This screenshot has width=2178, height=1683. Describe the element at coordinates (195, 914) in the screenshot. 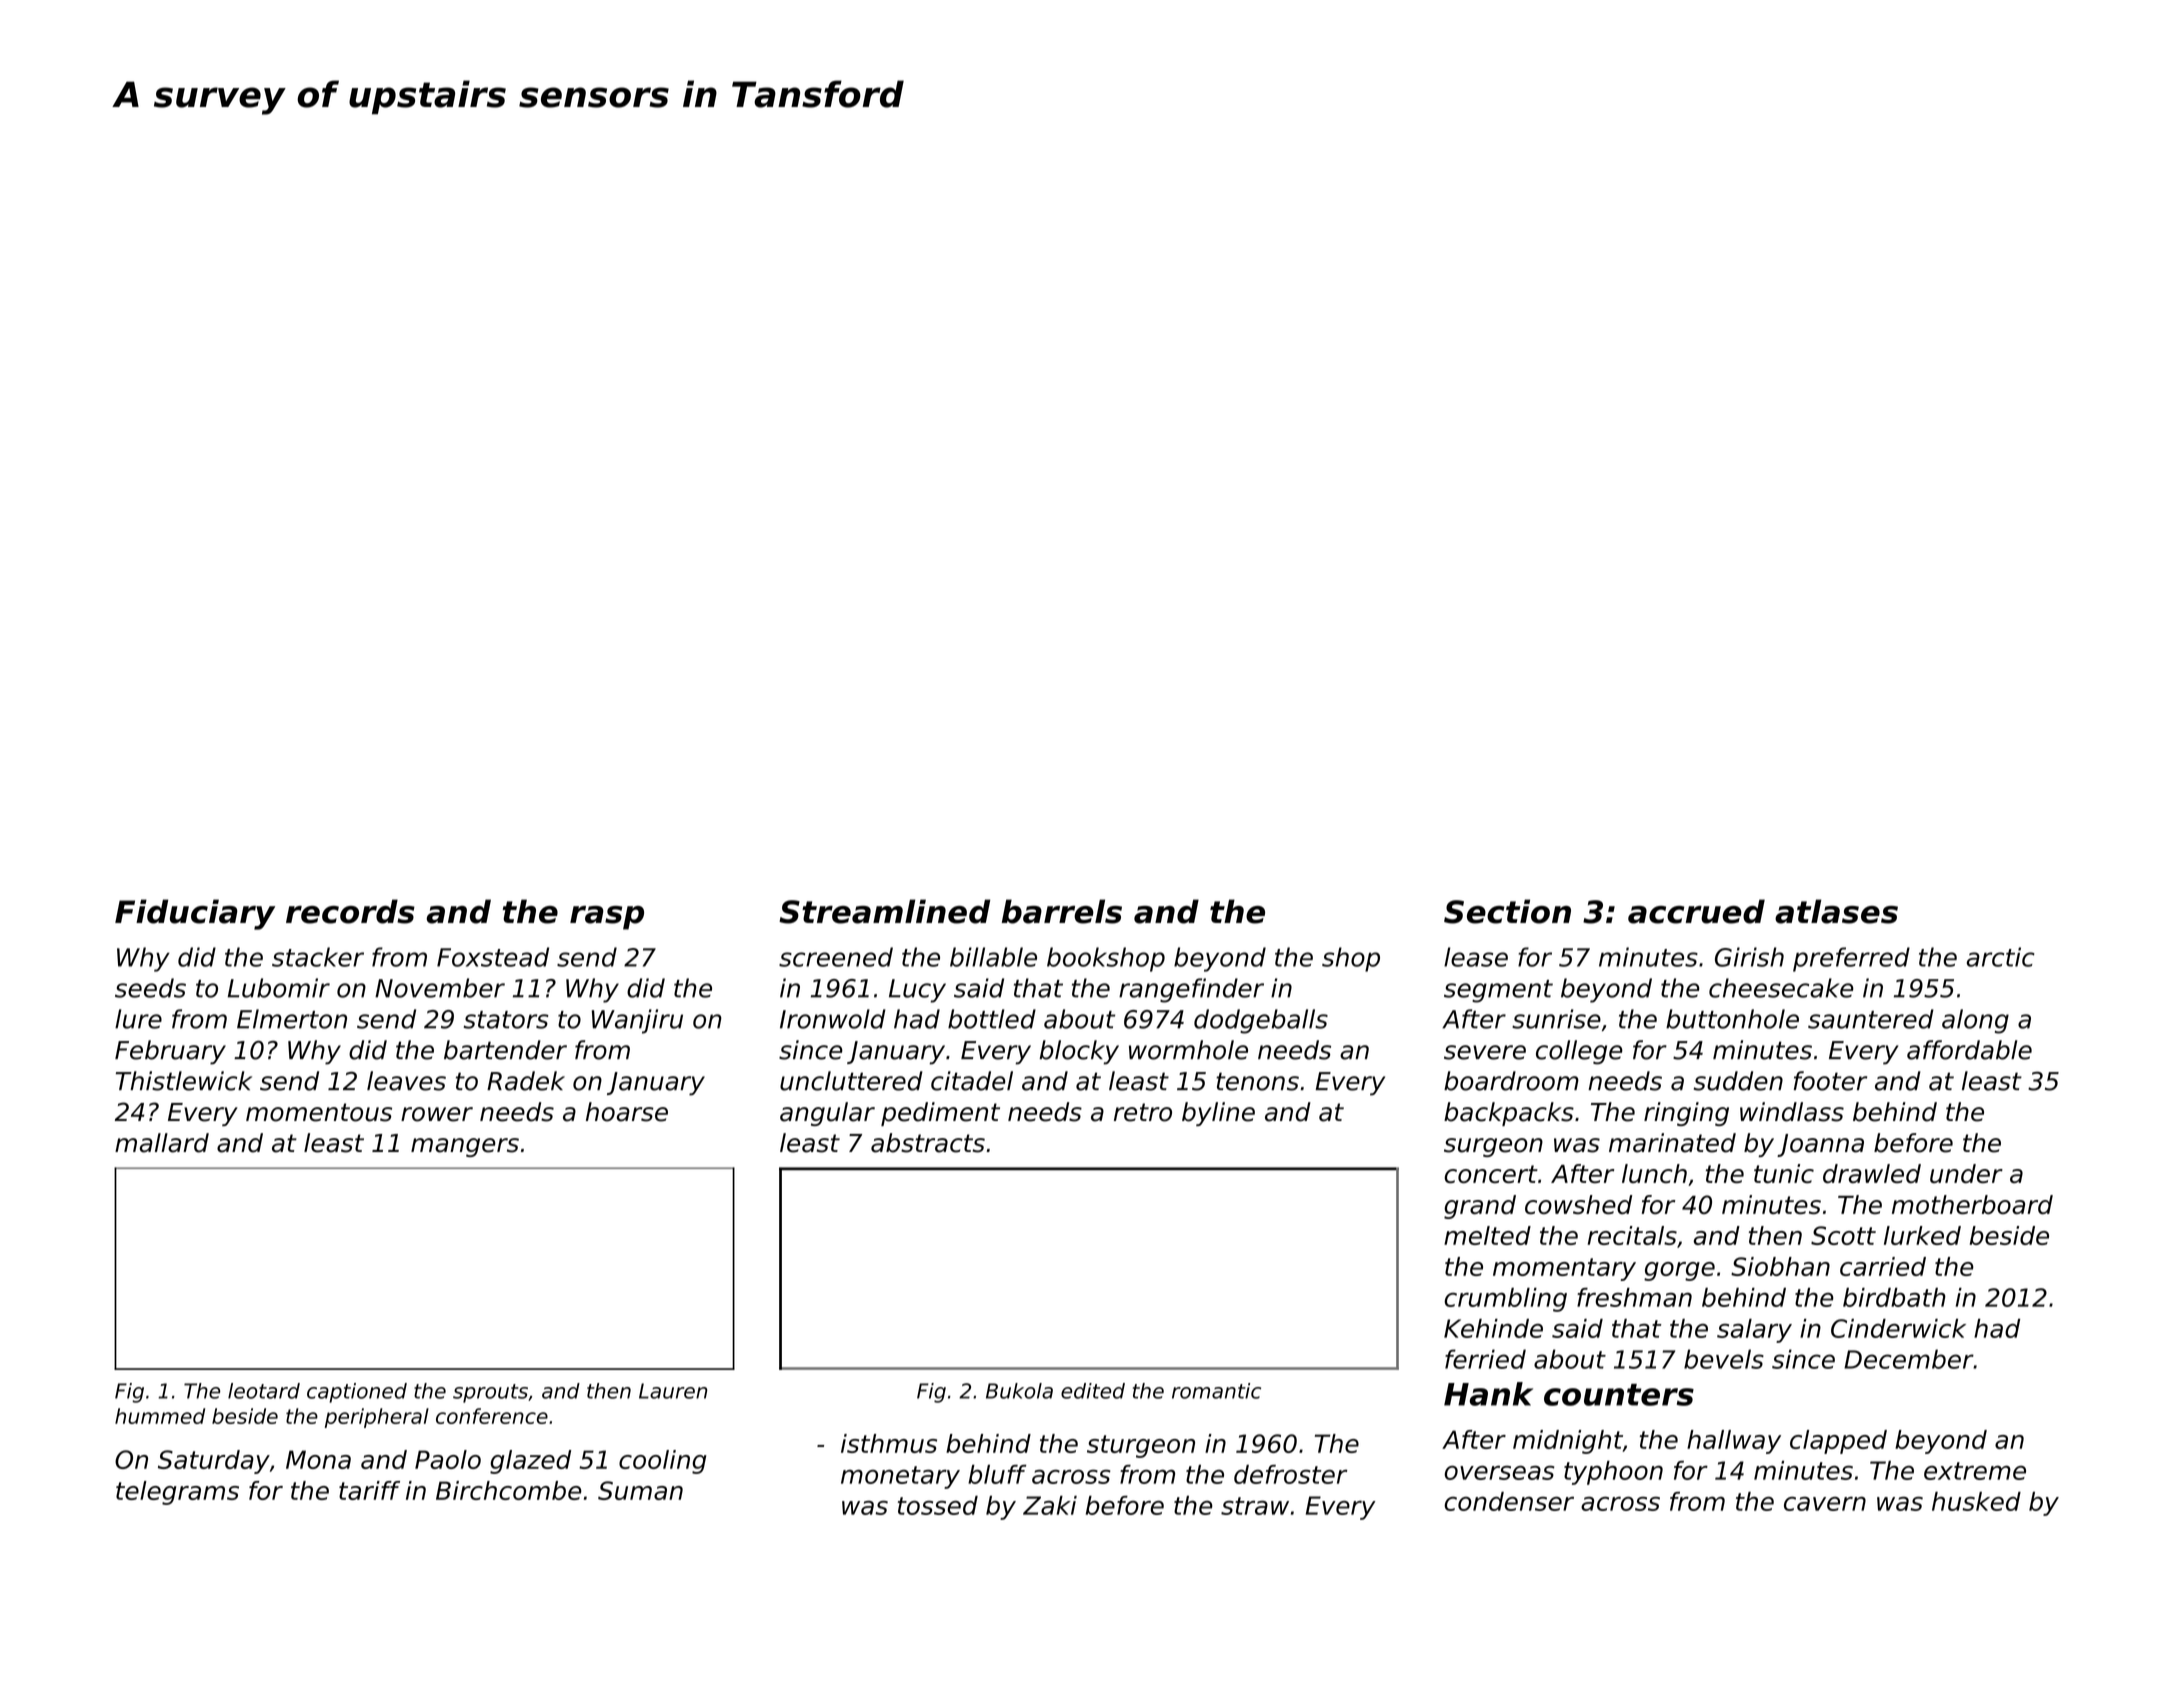

I see `Fiduciary` at that location.
